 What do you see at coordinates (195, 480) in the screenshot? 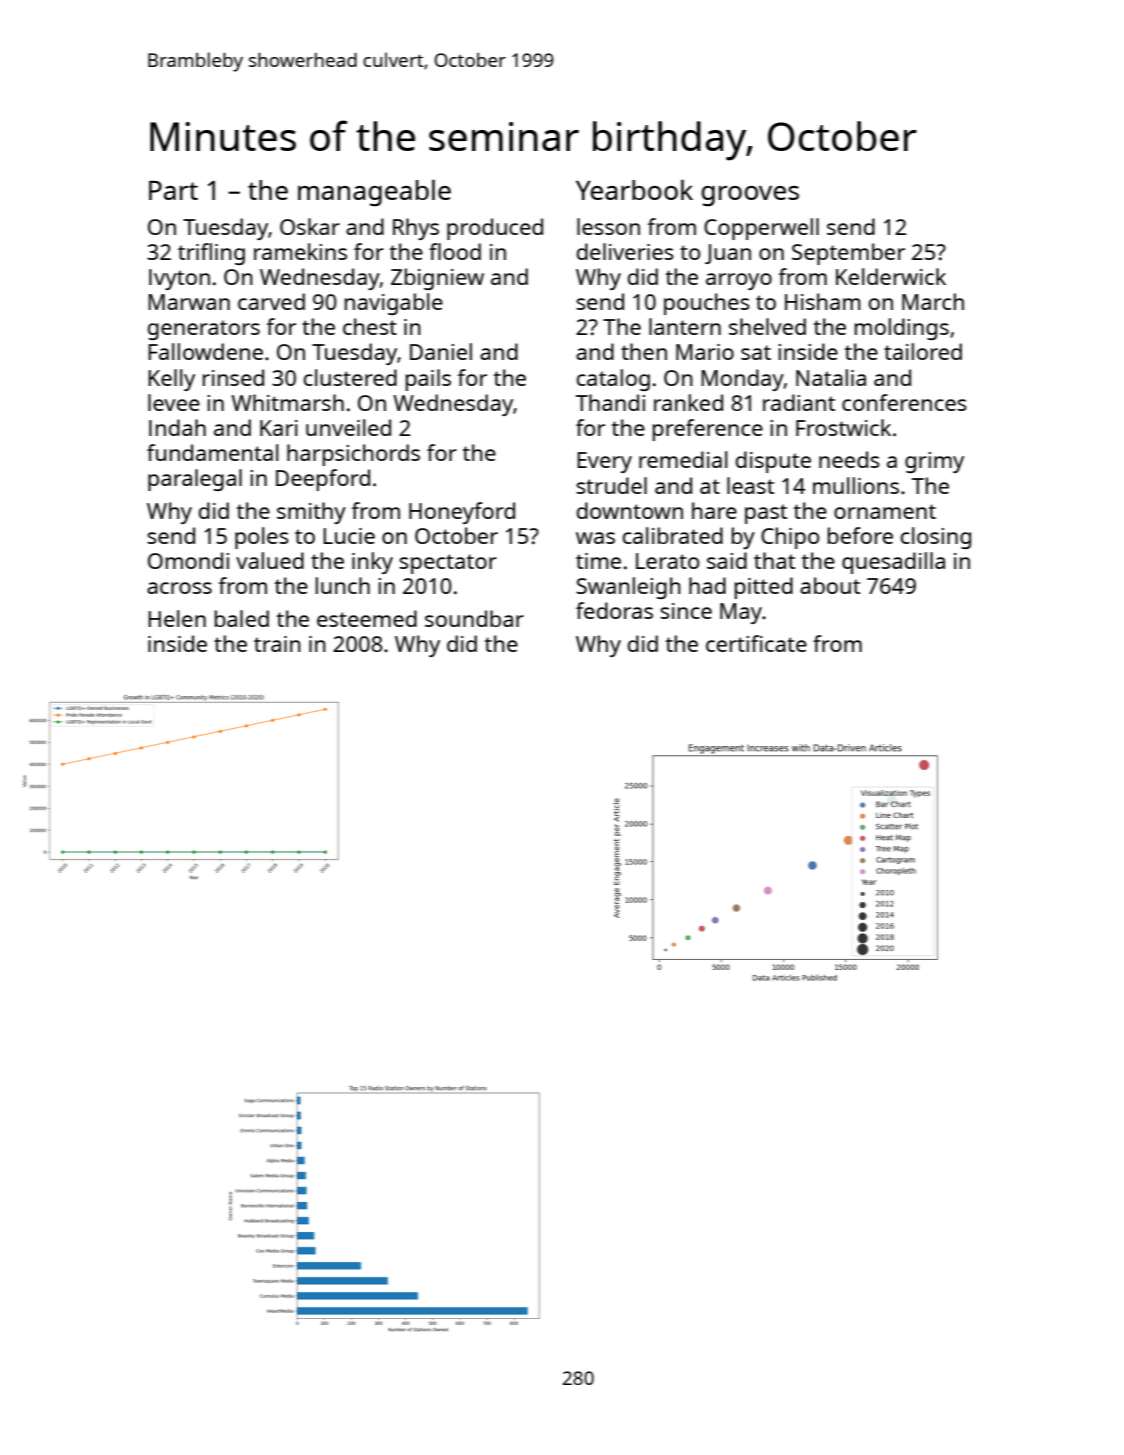
I see `paralegal` at bounding box center [195, 480].
